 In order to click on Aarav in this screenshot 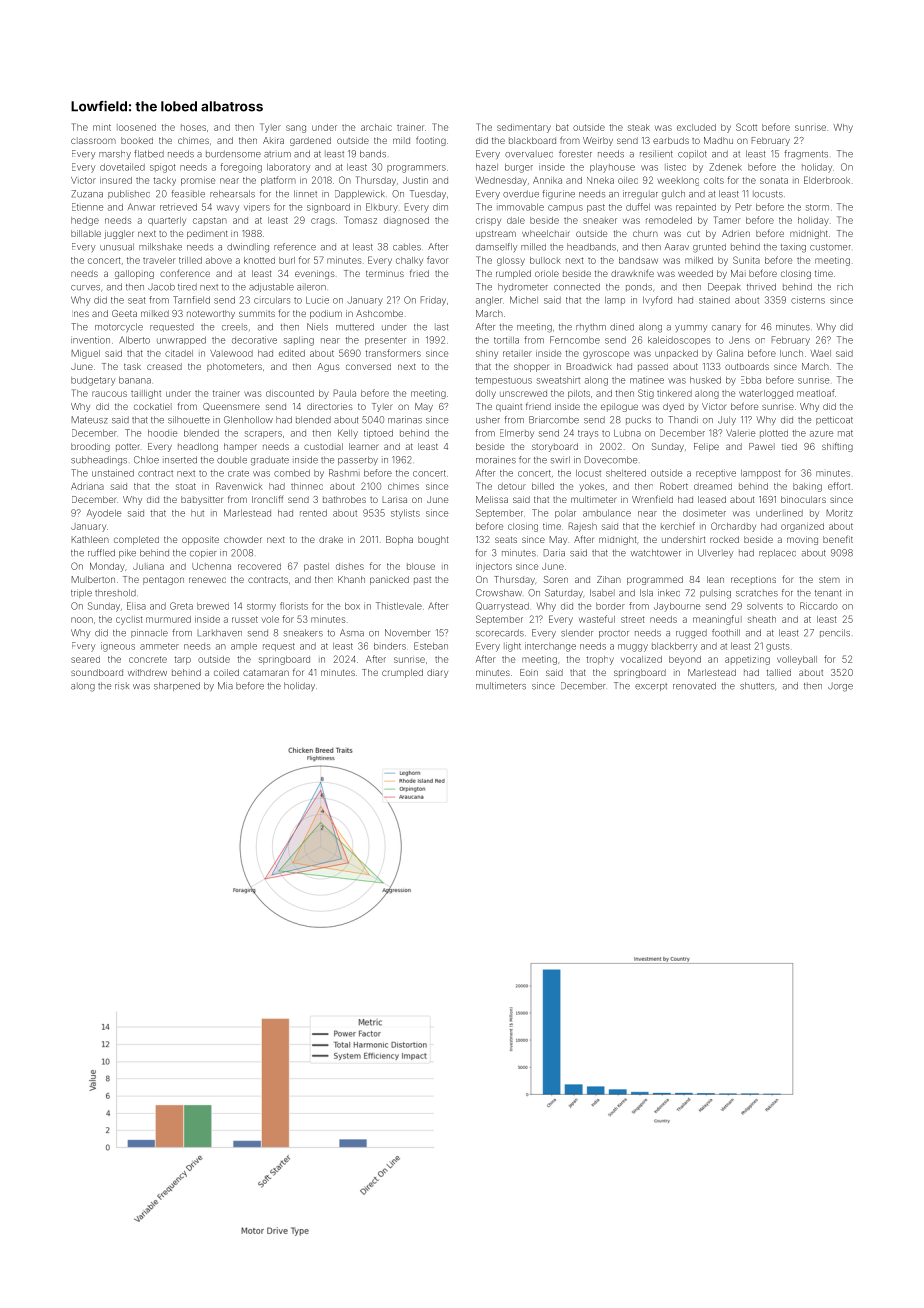, I will do `click(677, 247)`.
